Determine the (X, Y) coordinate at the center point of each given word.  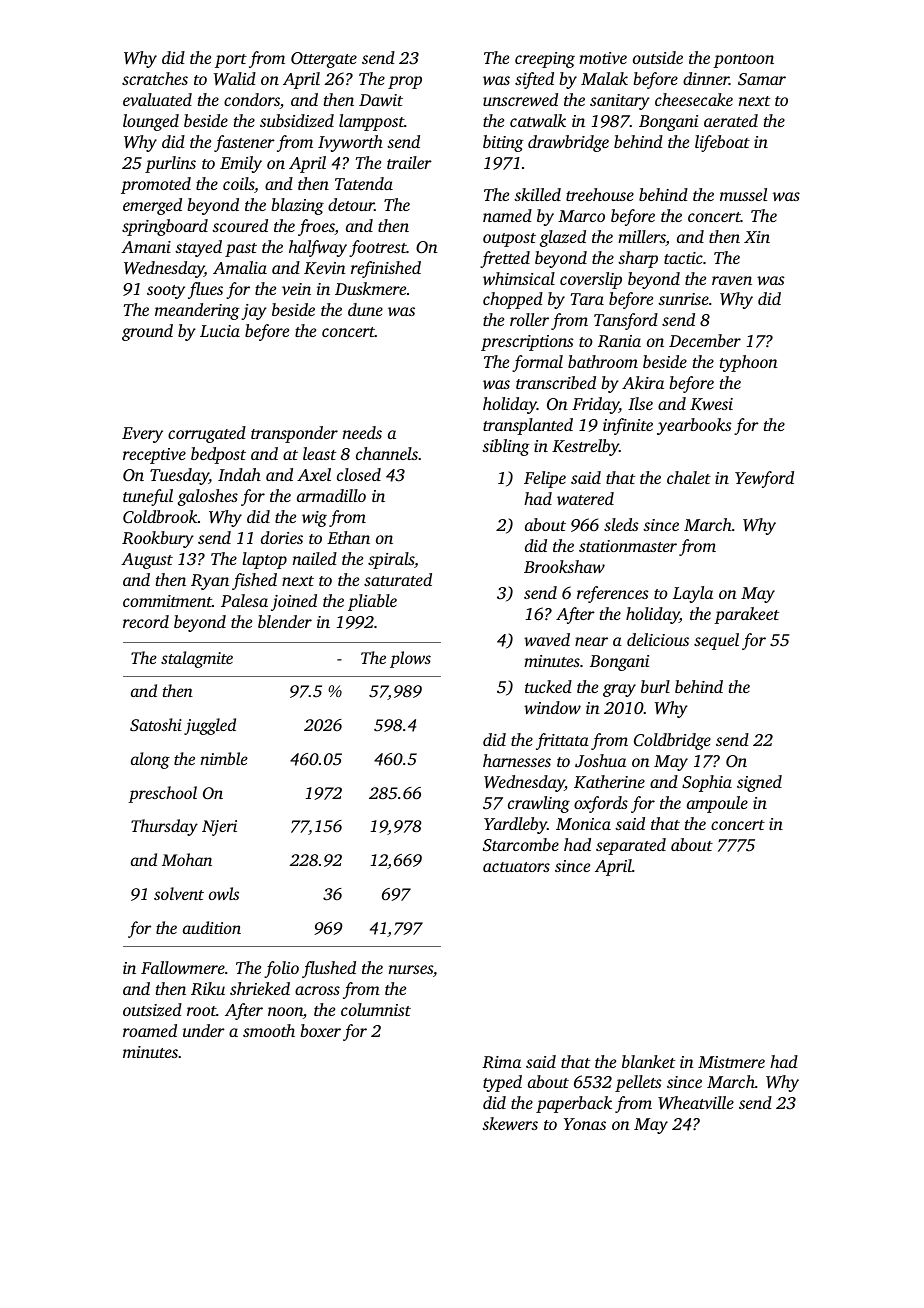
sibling (506, 447)
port (231, 61)
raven (732, 280)
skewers (510, 1123)
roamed (150, 1030)
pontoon (743, 61)
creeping (545, 60)
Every (142, 435)
